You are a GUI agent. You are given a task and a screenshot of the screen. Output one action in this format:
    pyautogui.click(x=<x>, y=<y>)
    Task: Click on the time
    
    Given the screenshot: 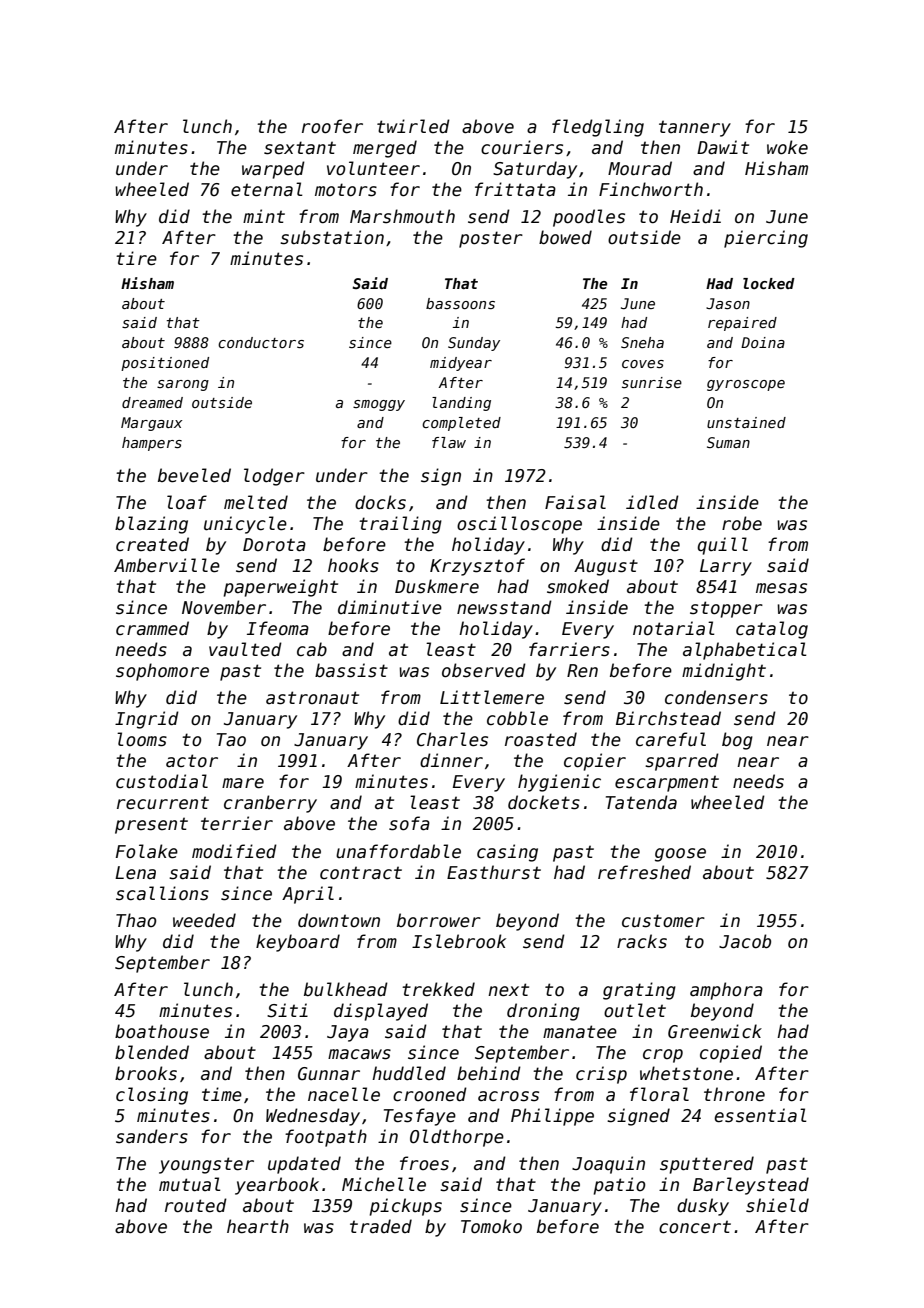 What is the action you would take?
    pyautogui.click(x=222, y=1094)
